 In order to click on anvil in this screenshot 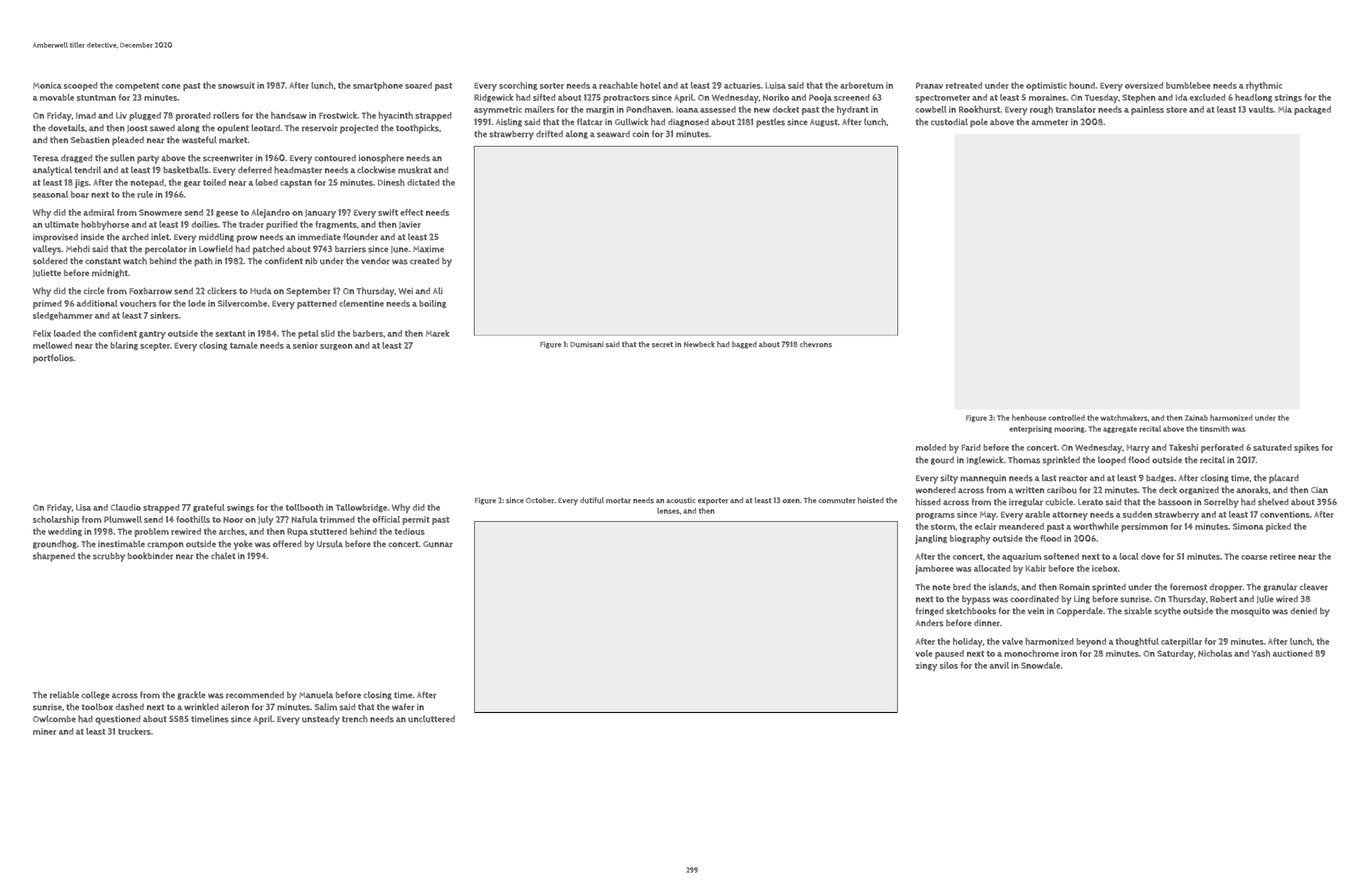, I will do `click(999, 665)`.
